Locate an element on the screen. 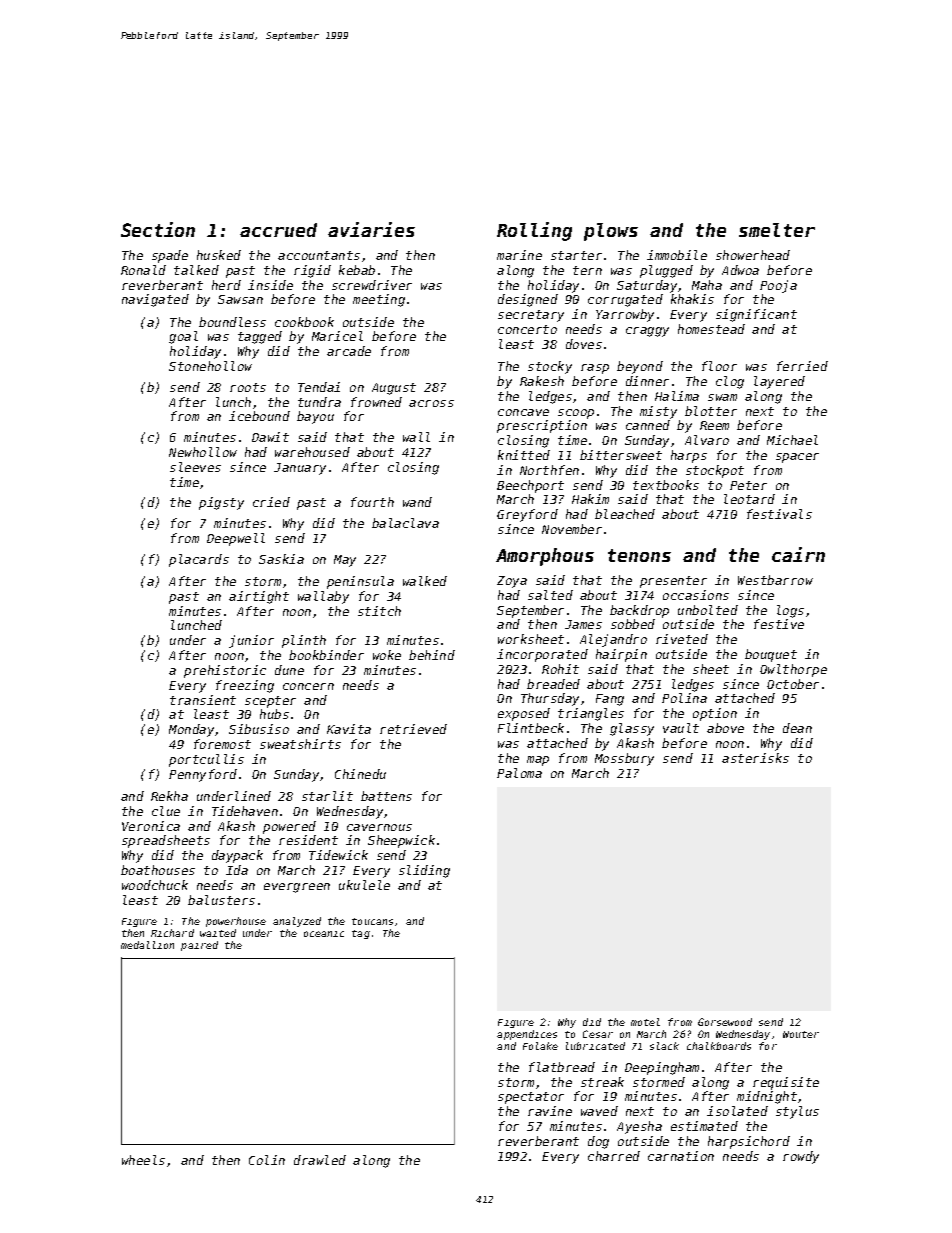 The image size is (952, 1233). incorporated is located at coordinates (542, 655).
